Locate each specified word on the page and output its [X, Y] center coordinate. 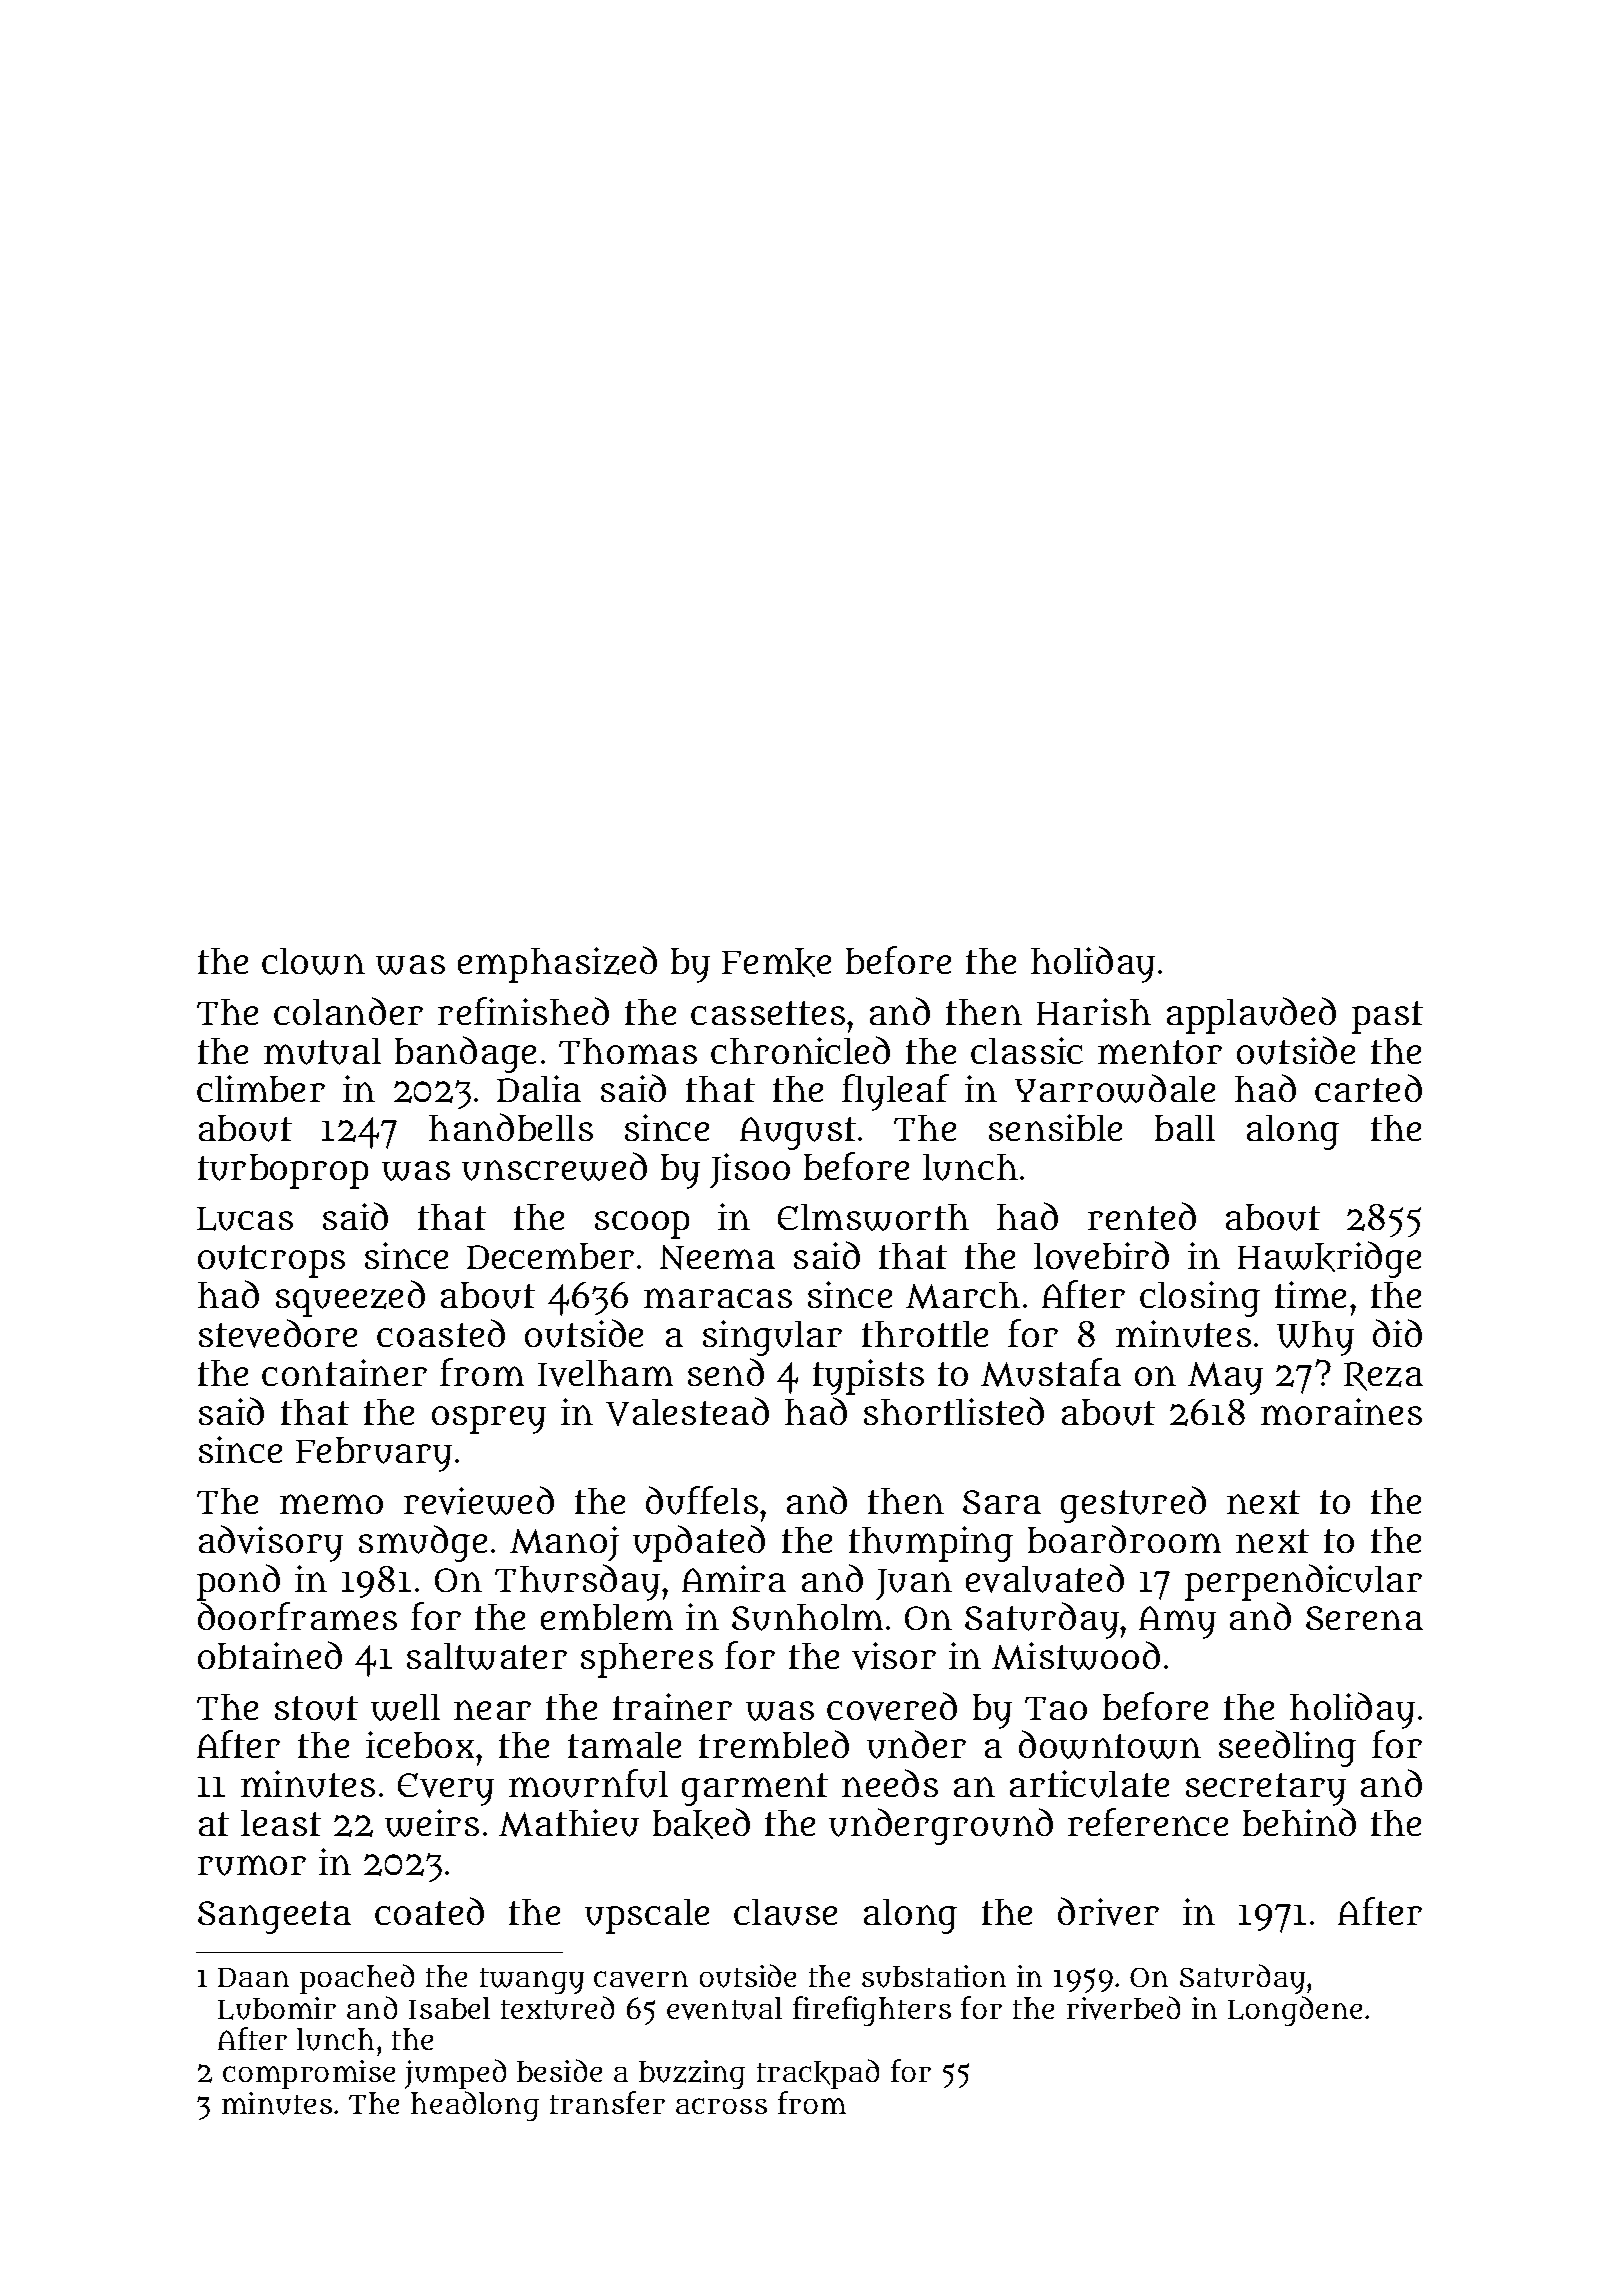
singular [772, 1338]
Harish [1094, 1011]
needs [890, 1783]
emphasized [557, 964]
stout [316, 1708]
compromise [309, 2074]
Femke [776, 962]
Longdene [1295, 2011]
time [1310, 1294]
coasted [441, 1333]
